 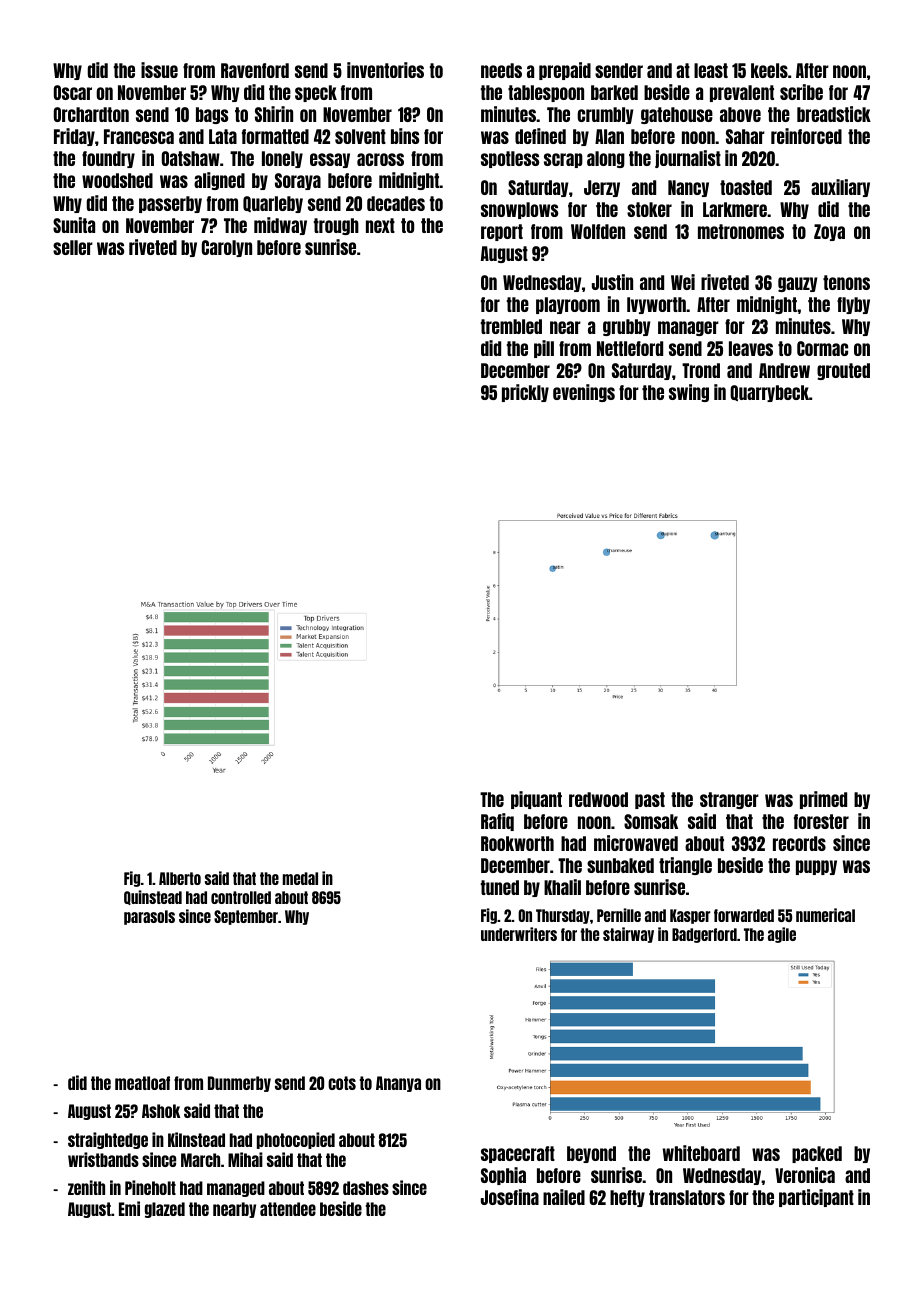 What do you see at coordinates (241, 897) in the screenshot?
I see `controlled` at bounding box center [241, 897].
